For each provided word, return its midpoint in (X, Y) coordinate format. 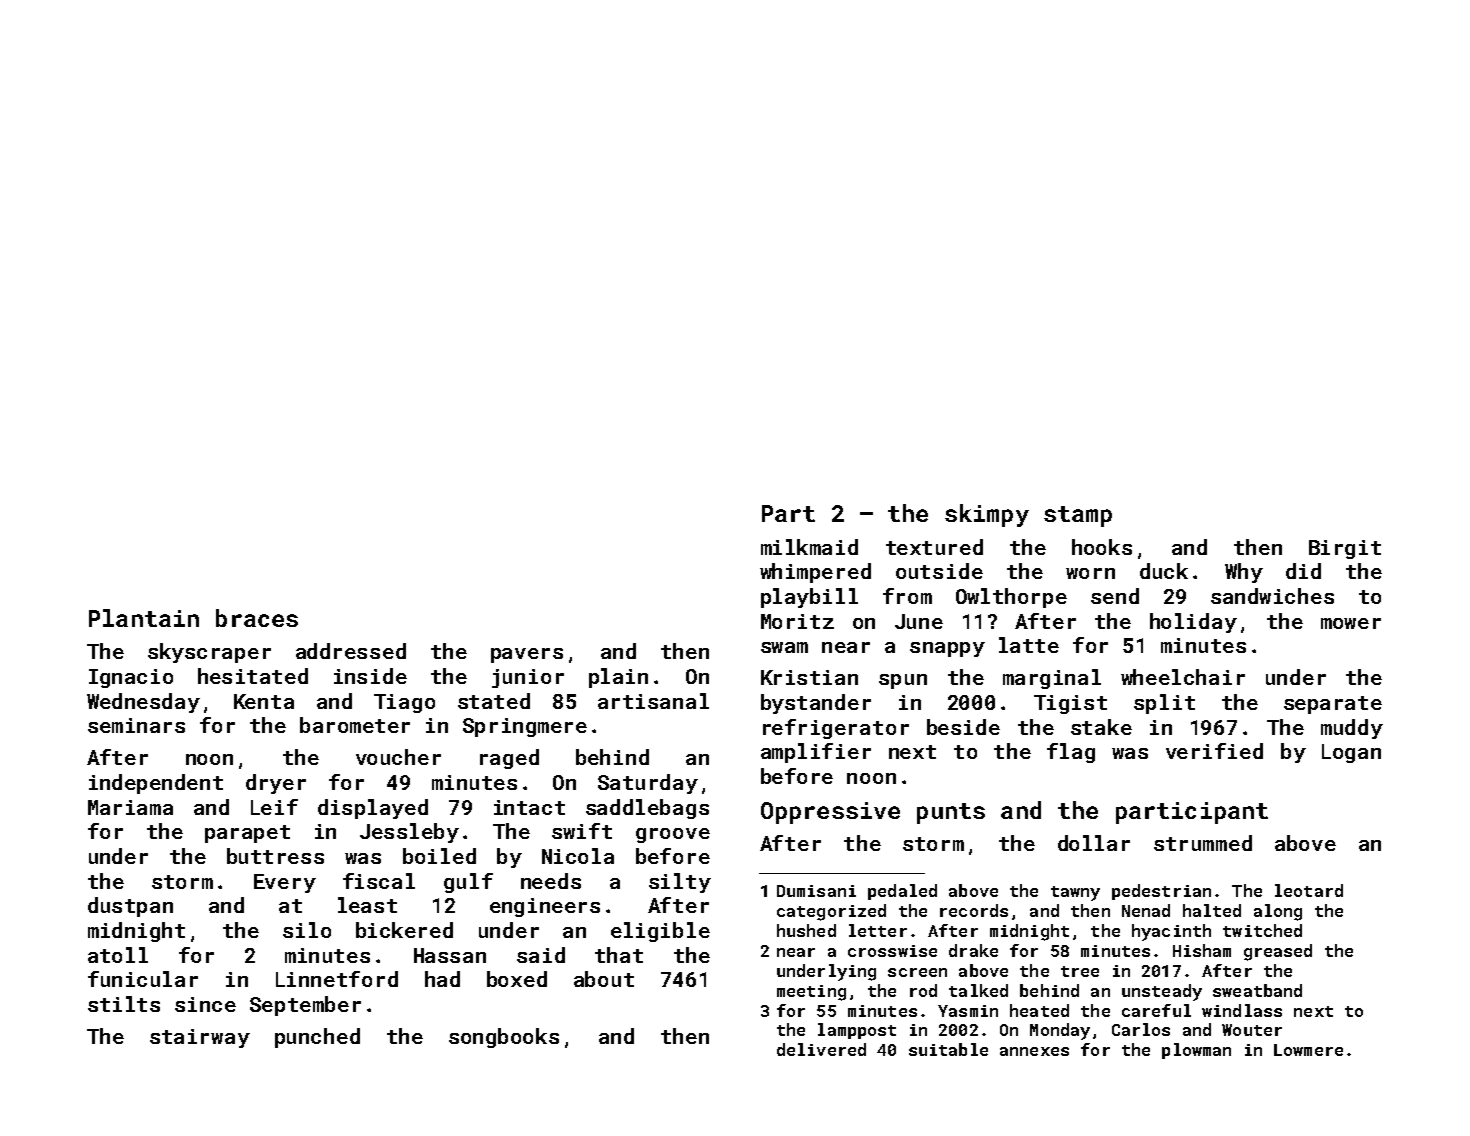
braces (257, 618)
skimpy (987, 515)
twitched (1262, 930)
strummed (1203, 843)
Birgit (1345, 549)
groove (673, 835)
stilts (124, 1004)
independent (156, 784)
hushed (806, 930)
